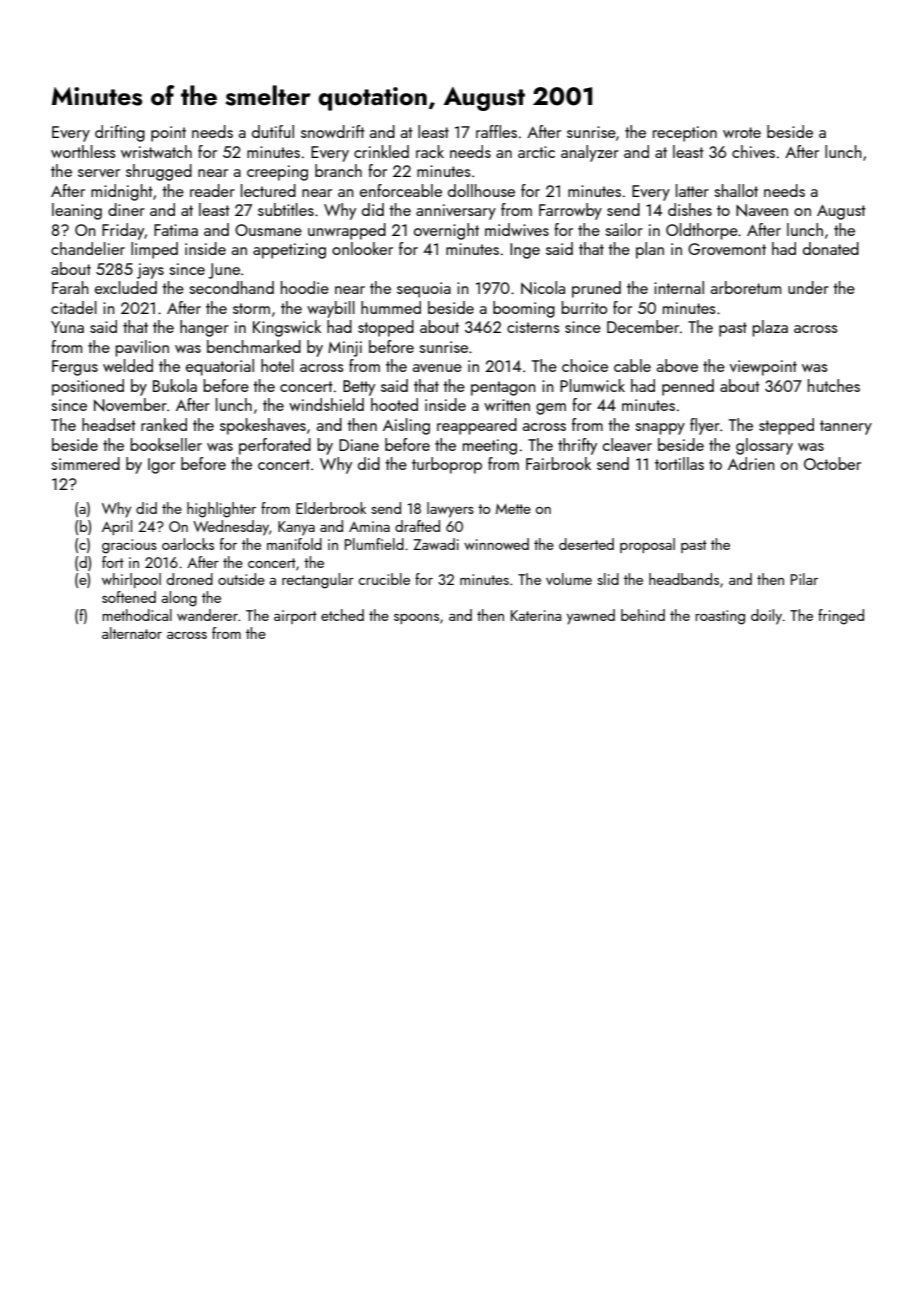  What do you see at coordinates (753, 151) in the screenshot?
I see `chives` at bounding box center [753, 151].
